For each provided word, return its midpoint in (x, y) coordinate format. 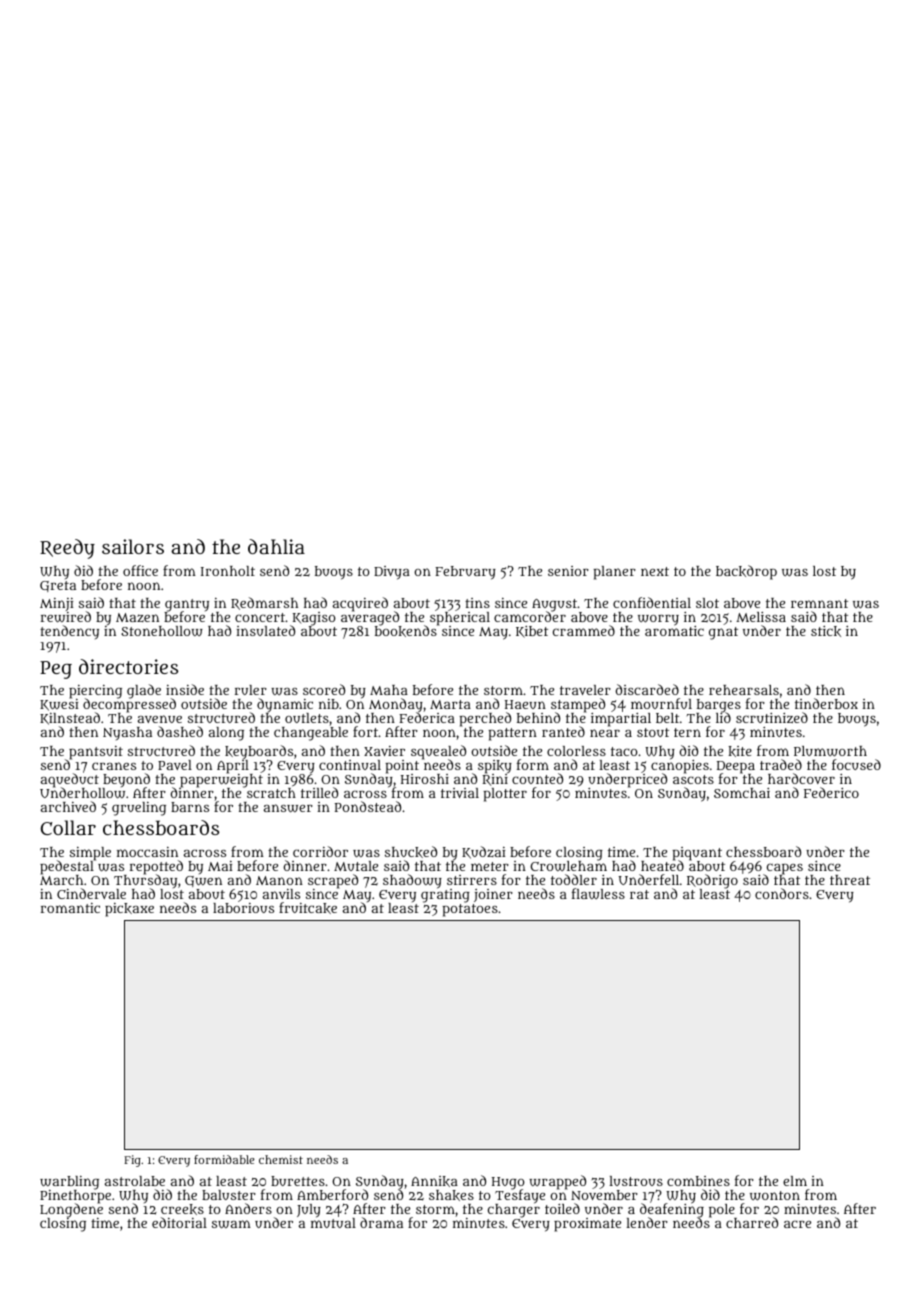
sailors (133, 546)
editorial (179, 1222)
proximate (587, 1225)
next (655, 571)
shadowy (412, 881)
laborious (243, 908)
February (465, 573)
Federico (831, 792)
